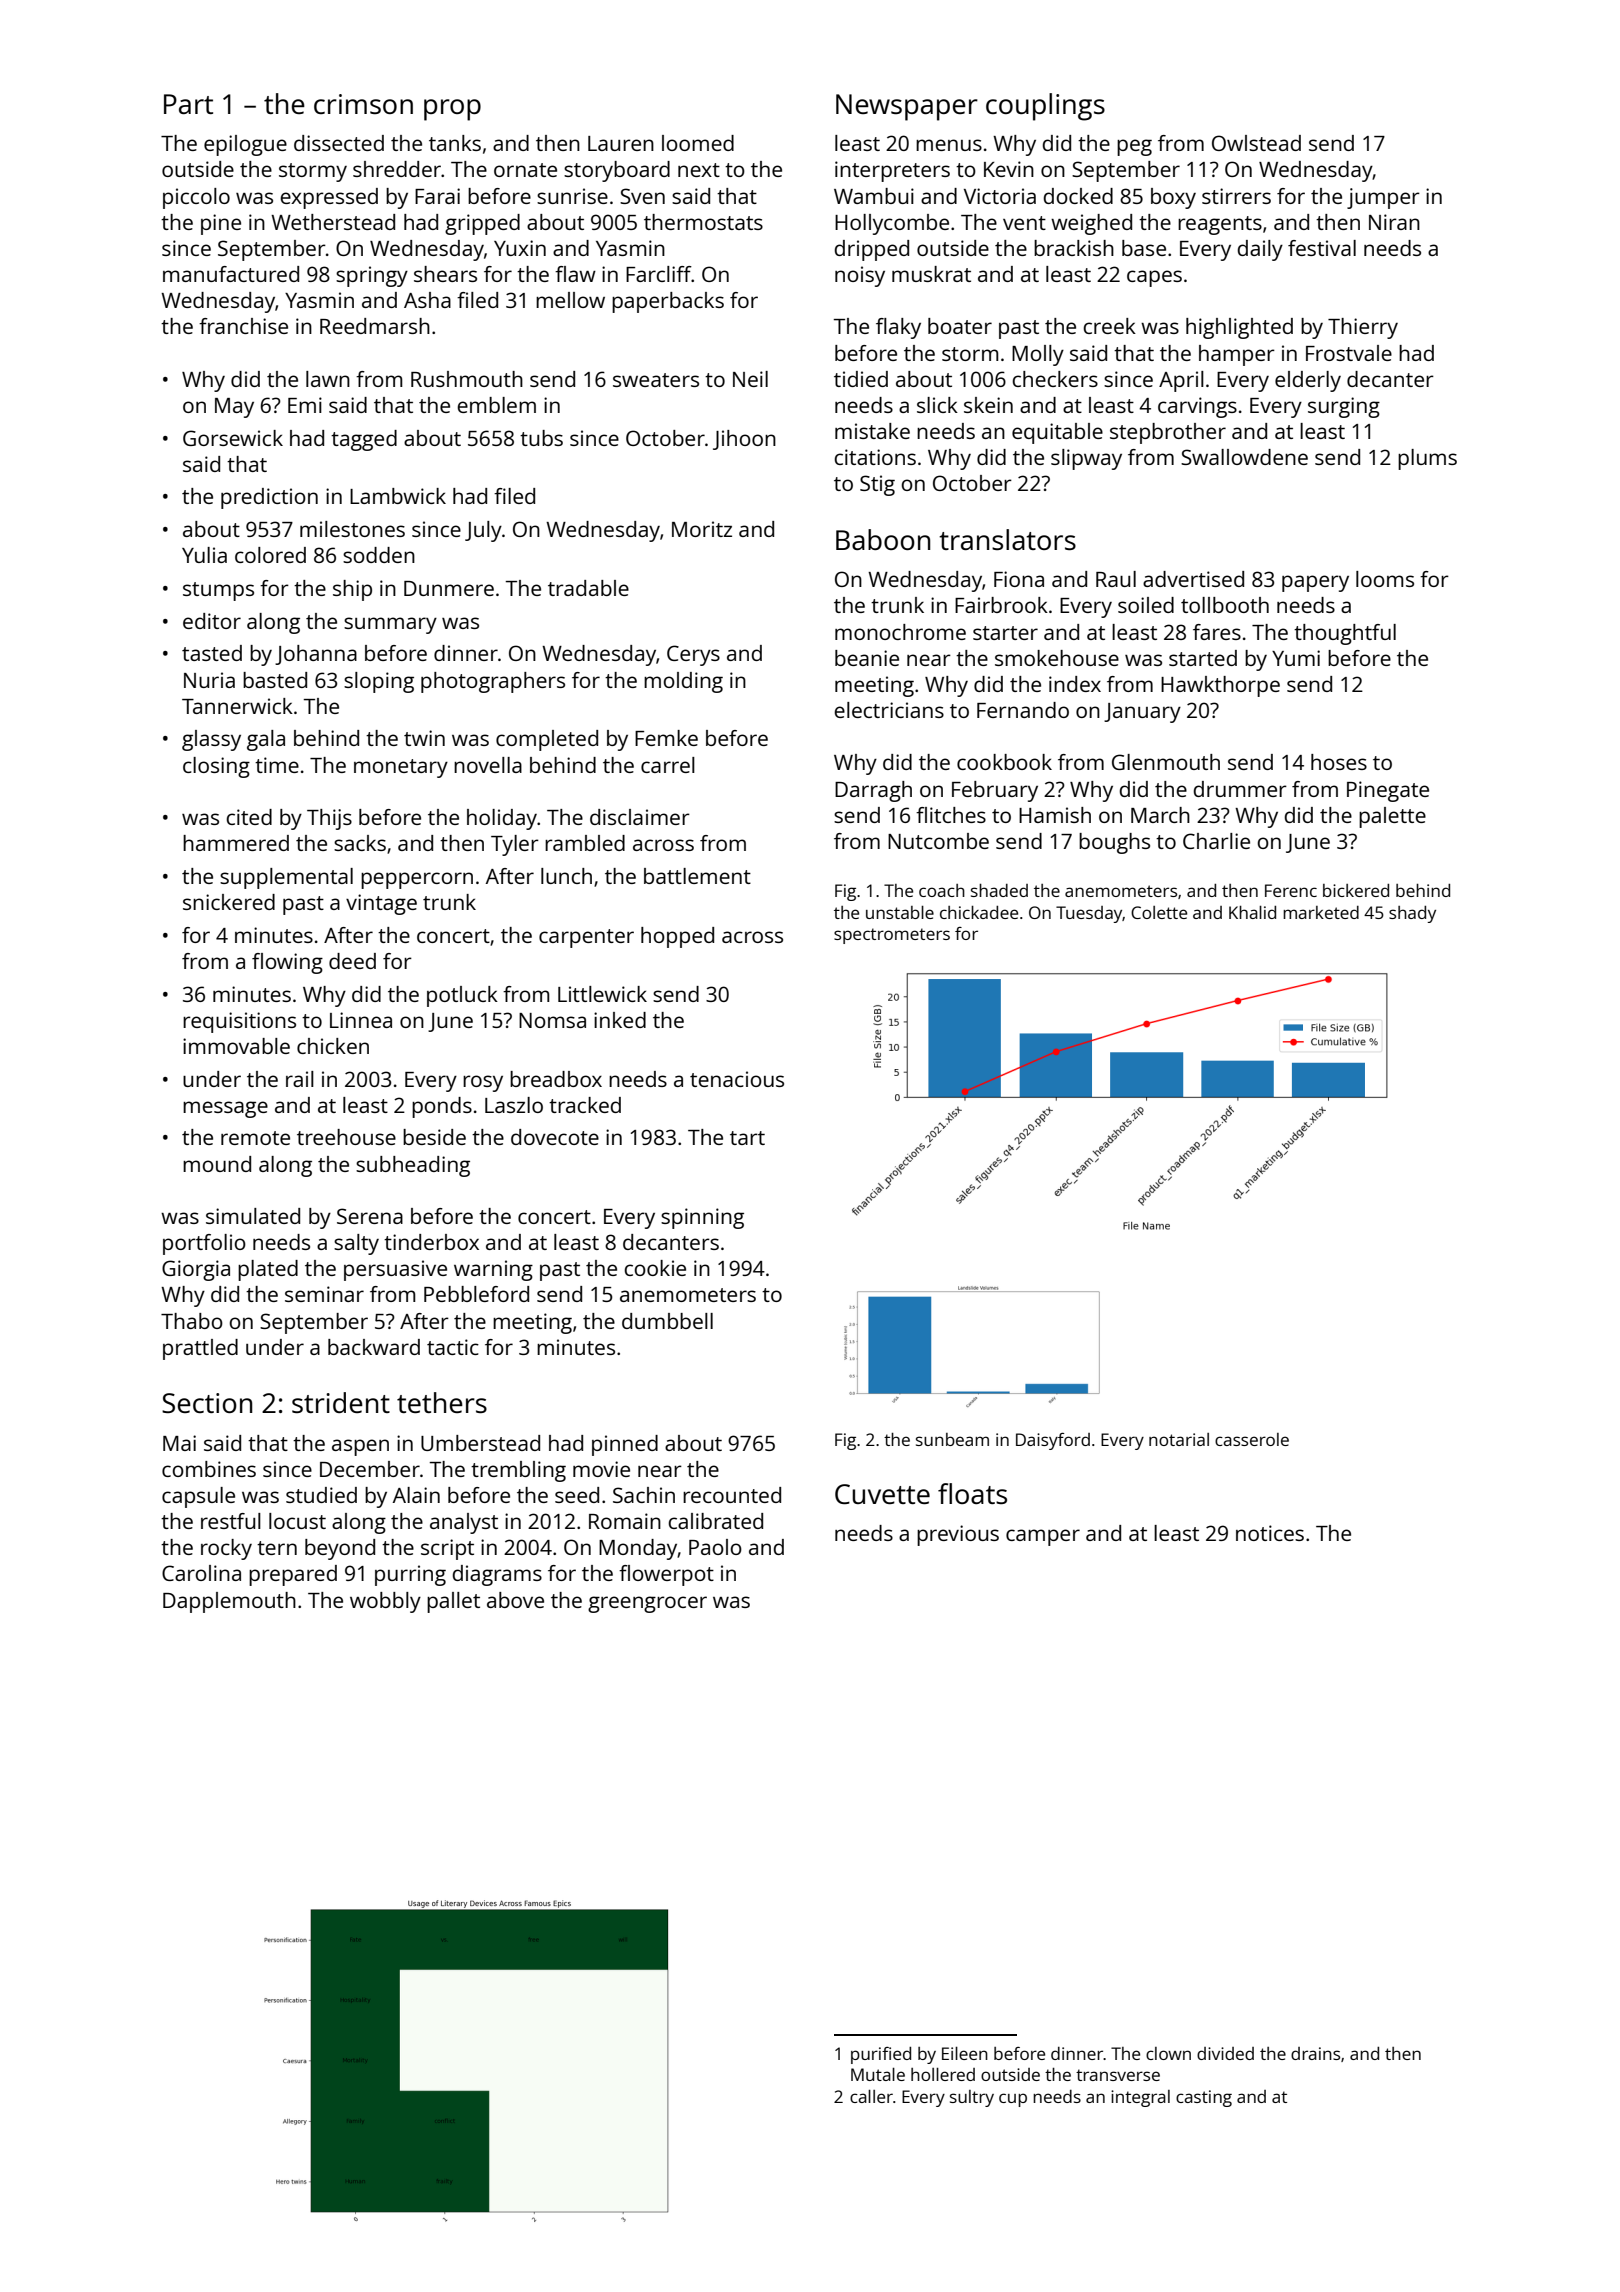  I want to click on notices, so click(1270, 1533).
